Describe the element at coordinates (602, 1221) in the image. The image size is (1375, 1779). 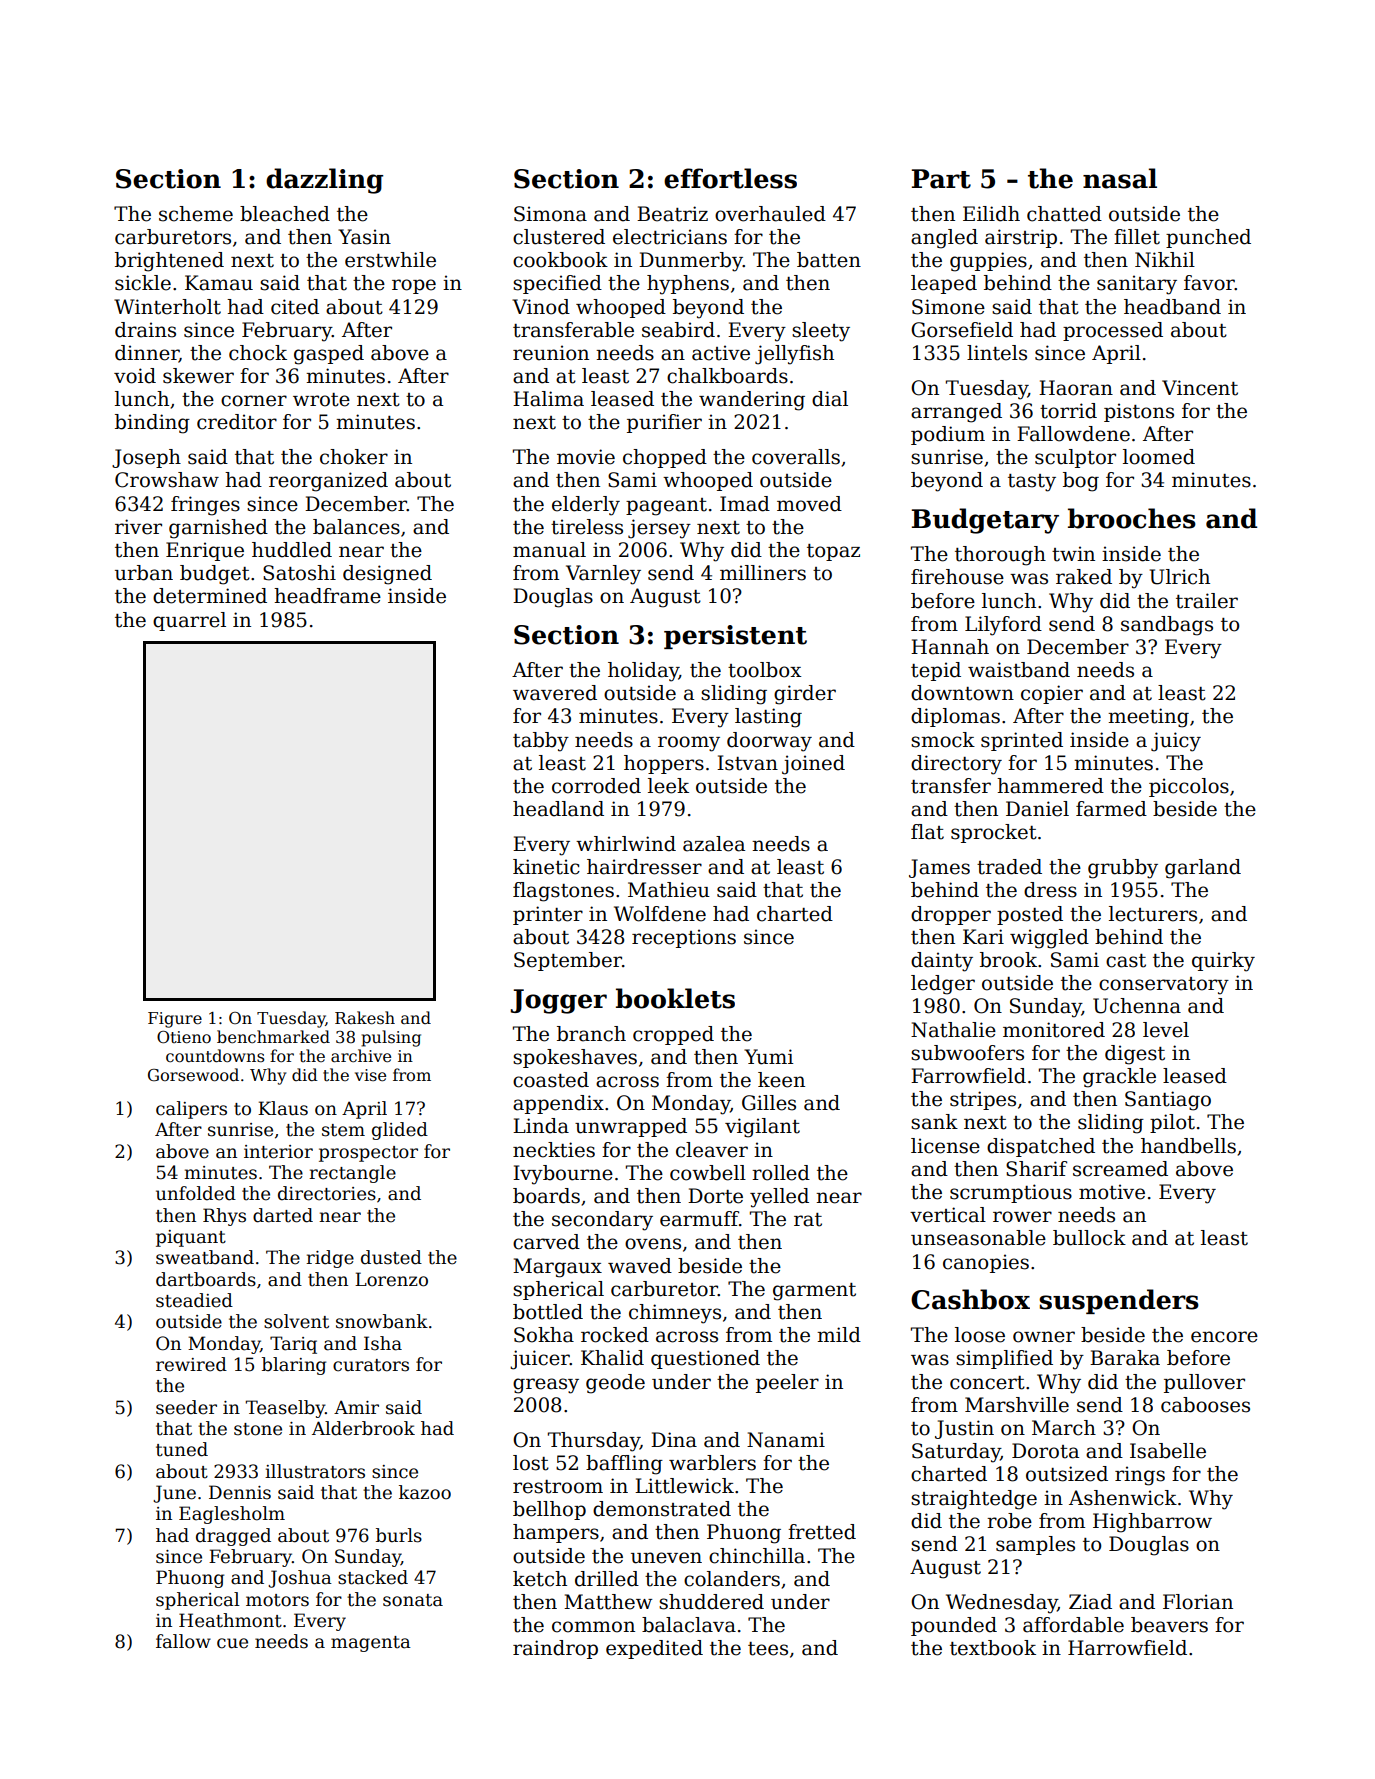
I see `secondary` at that location.
